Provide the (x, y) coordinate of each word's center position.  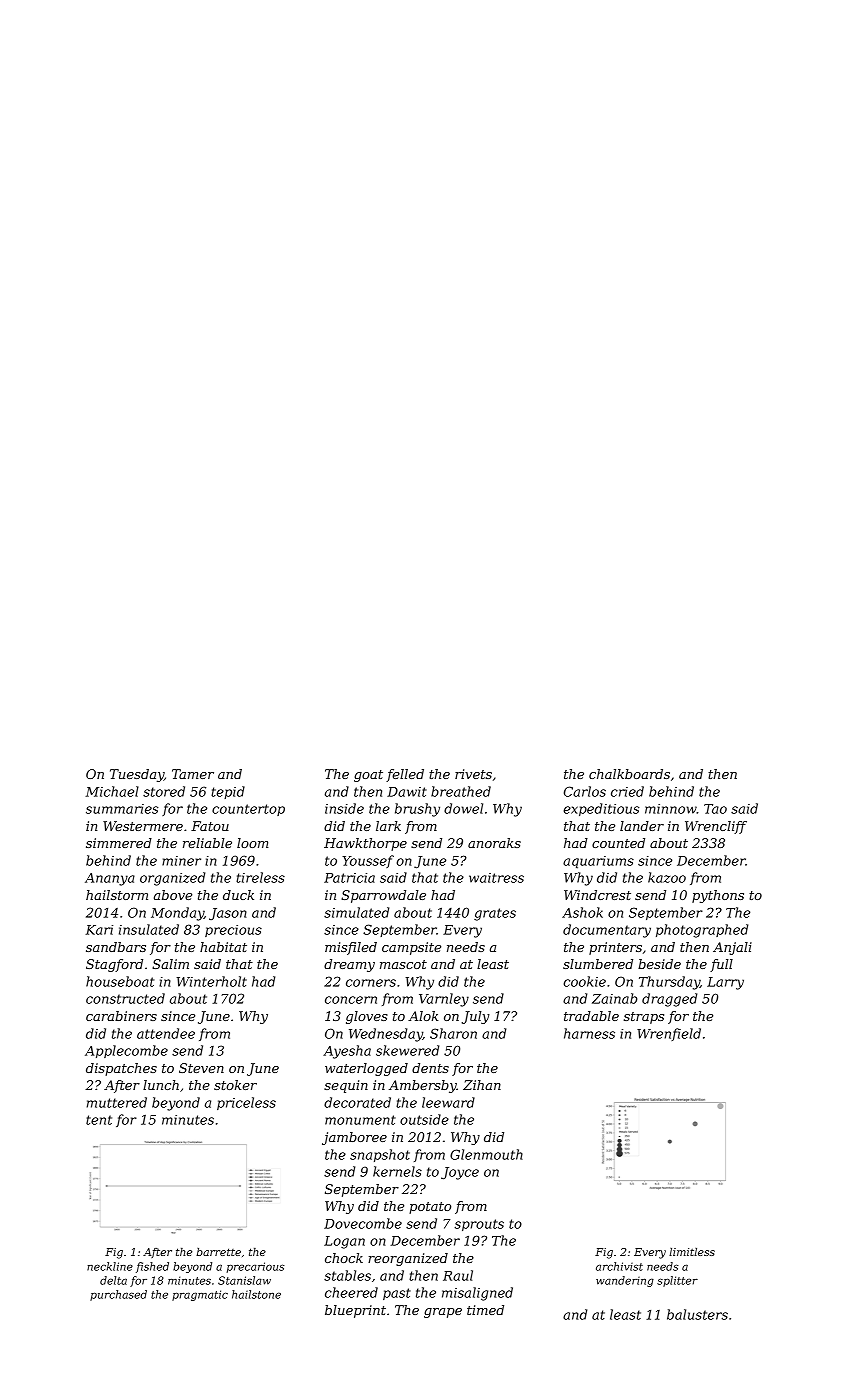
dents (430, 1068)
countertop (248, 810)
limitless (692, 1252)
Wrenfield (669, 1034)
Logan (344, 1242)
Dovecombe (363, 1223)
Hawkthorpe (365, 844)
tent (99, 1120)
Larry (725, 983)
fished (152, 1267)
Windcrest (597, 895)
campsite (411, 948)
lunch (161, 1085)
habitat (223, 947)
